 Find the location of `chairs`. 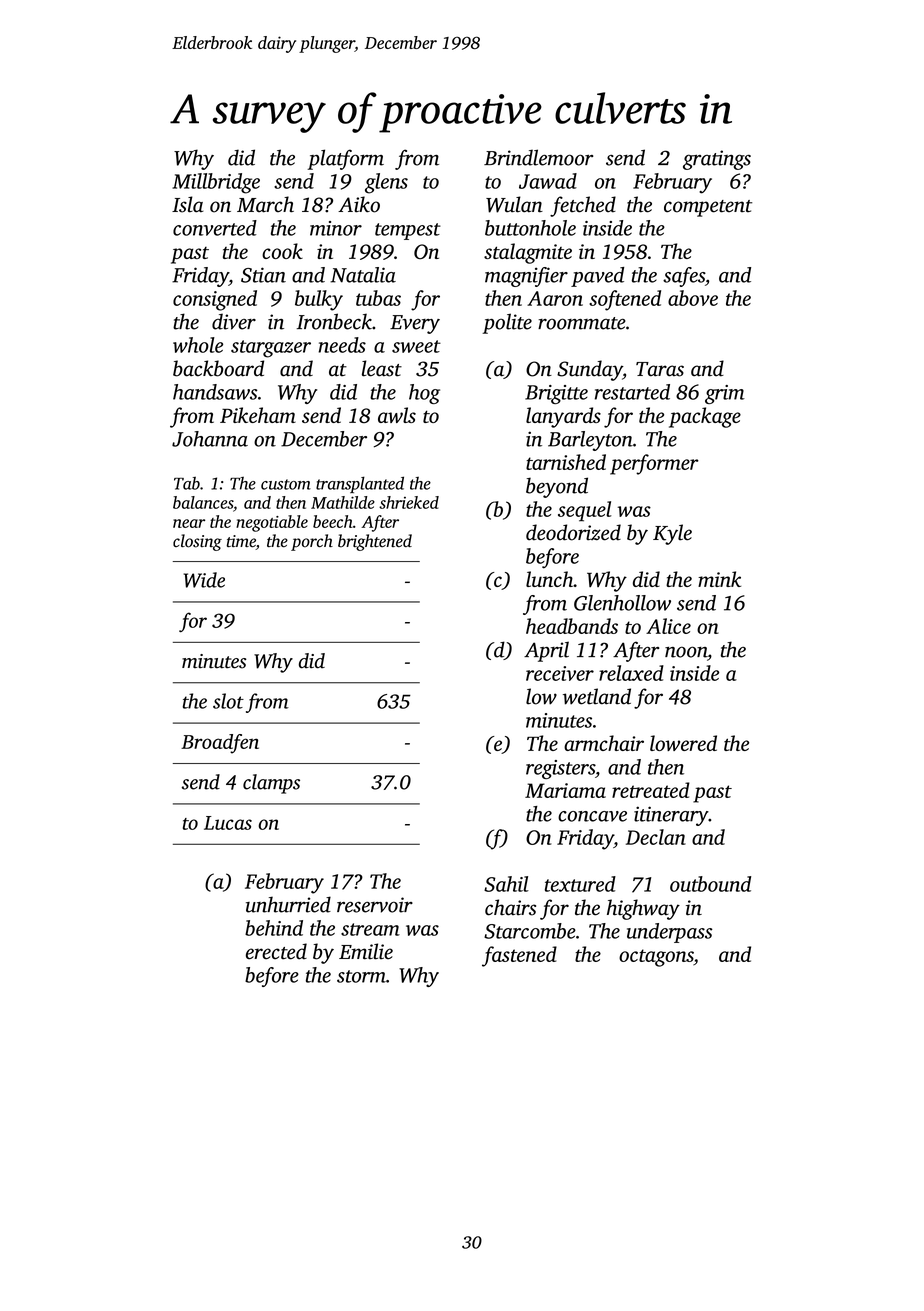

chairs is located at coordinates (510, 907).
